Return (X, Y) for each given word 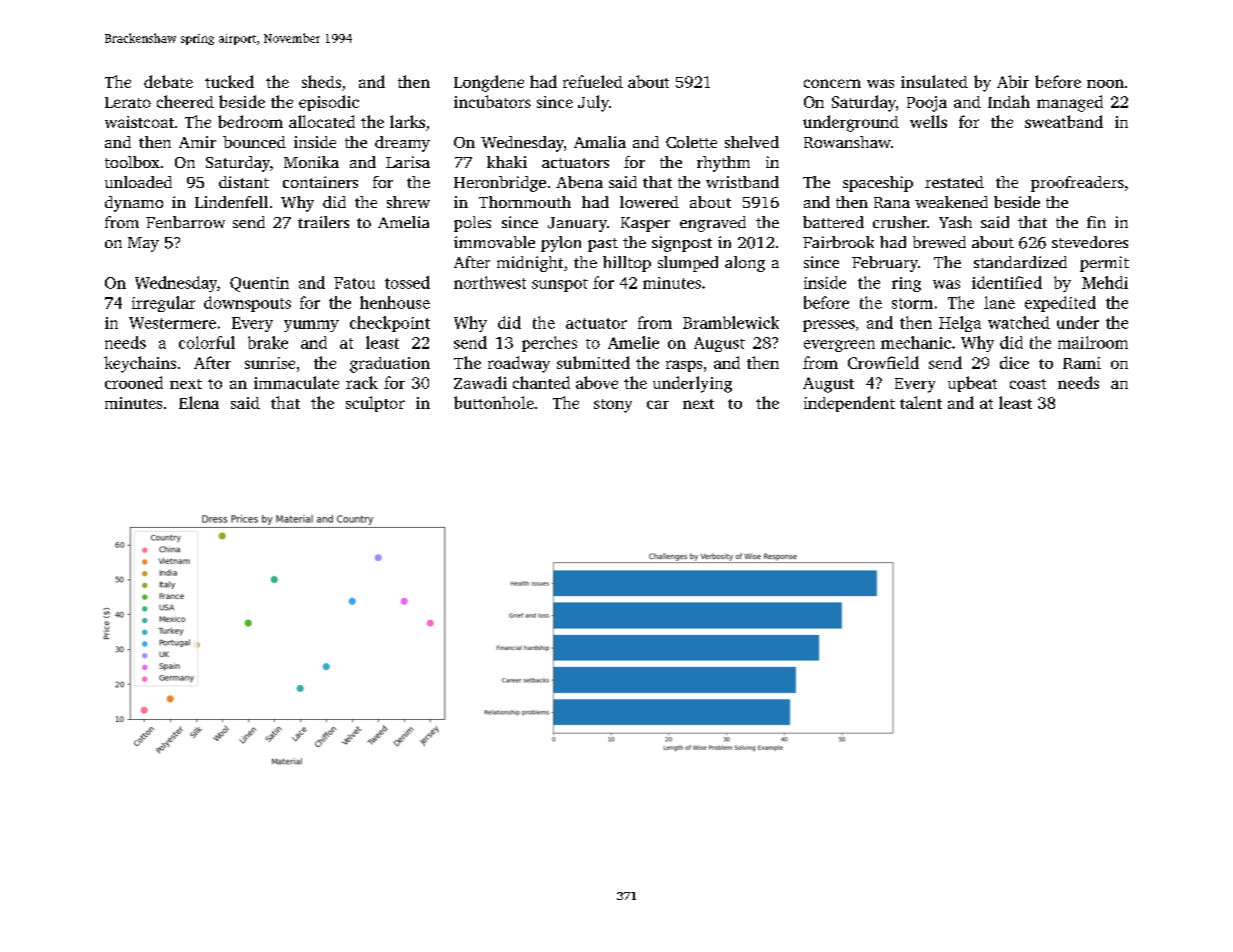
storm (912, 303)
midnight (530, 264)
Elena (199, 402)
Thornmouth (525, 202)
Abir (1013, 81)
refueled (593, 81)
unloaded (138, 182)
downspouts (247, 304)
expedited (1060, 304)
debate (168, 81)
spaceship (878, 184)
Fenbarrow (185, 222)
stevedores (1090, 242)
